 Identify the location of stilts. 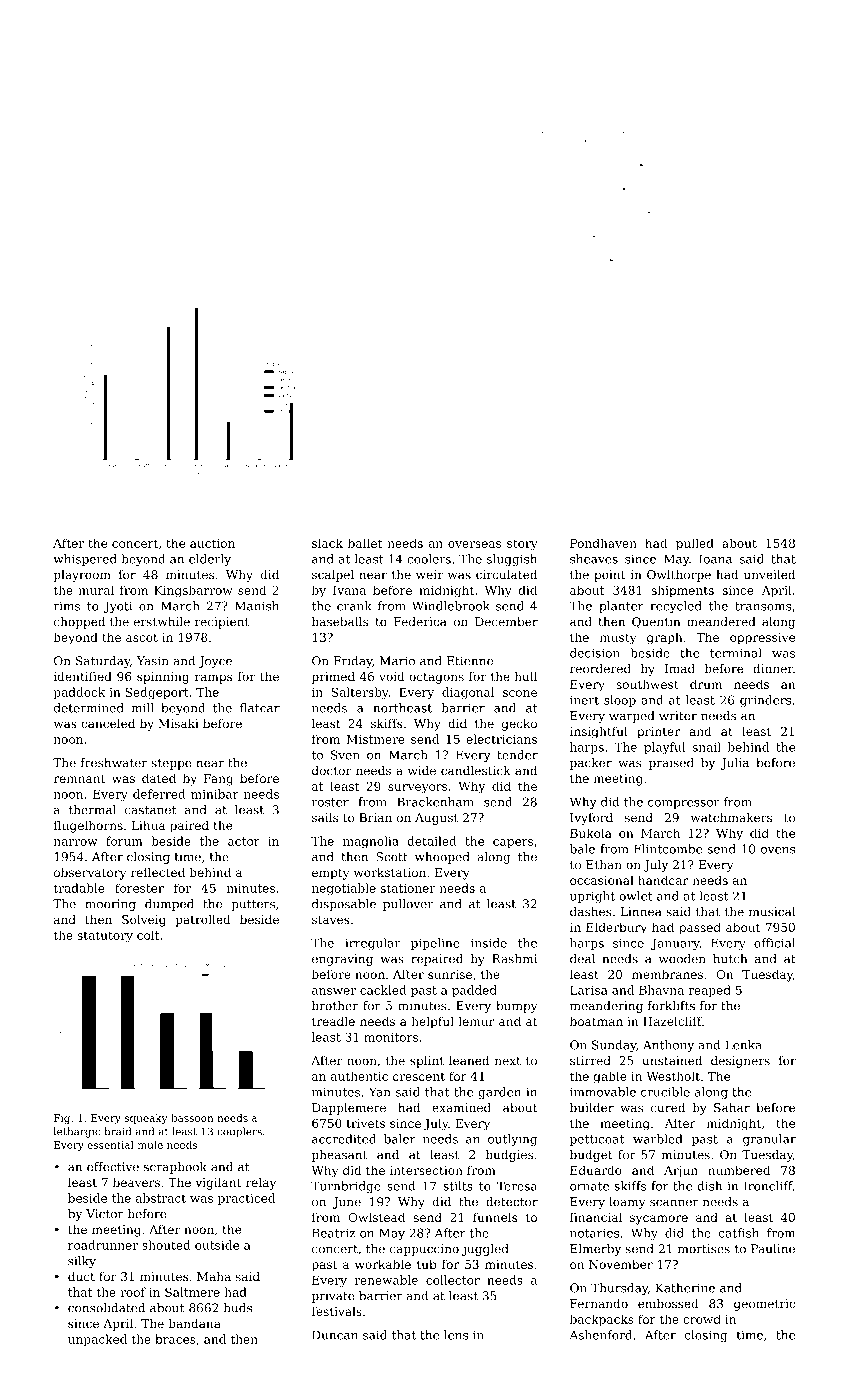
(458, 1186).
